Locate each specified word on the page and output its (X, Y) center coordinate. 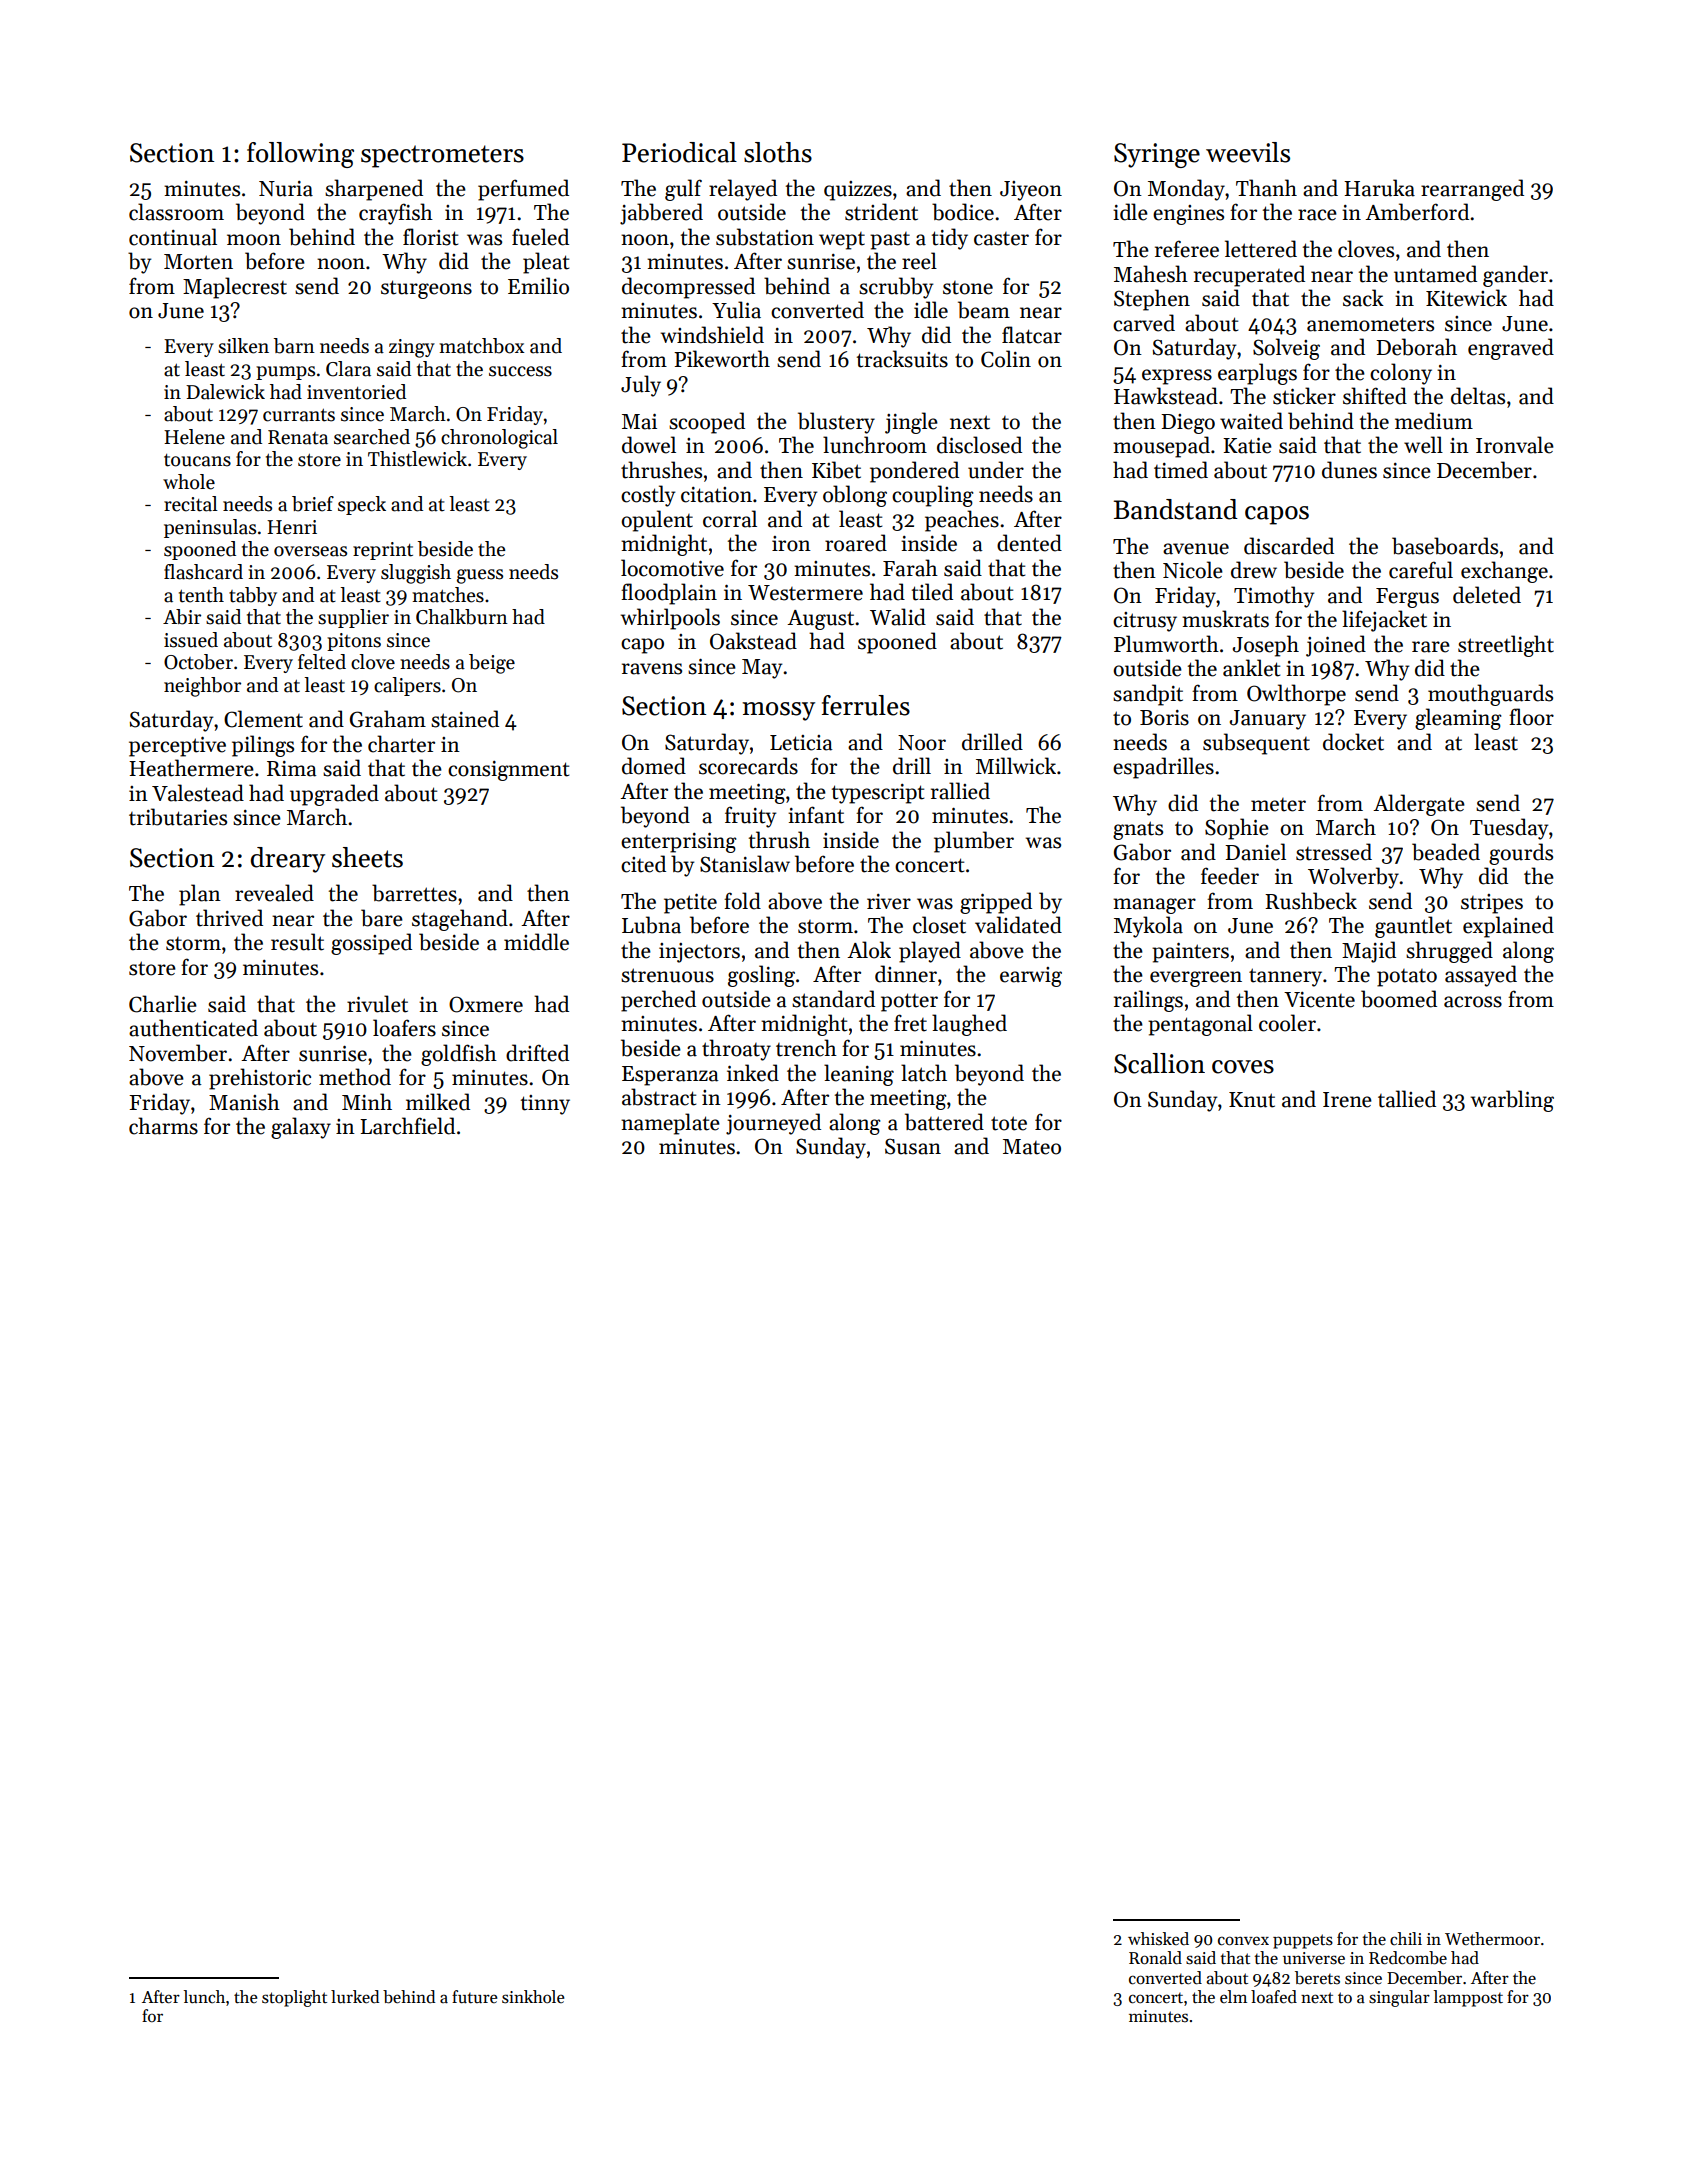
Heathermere (191, 768)
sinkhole (533, 1997)
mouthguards (1490, 695)
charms (163, 1126)
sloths (778, 152)
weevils (1248, 152)
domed (654, 766)
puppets (1303, 1941)
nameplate (670, 1124)
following (300, 155)
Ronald (1155, 1958)
